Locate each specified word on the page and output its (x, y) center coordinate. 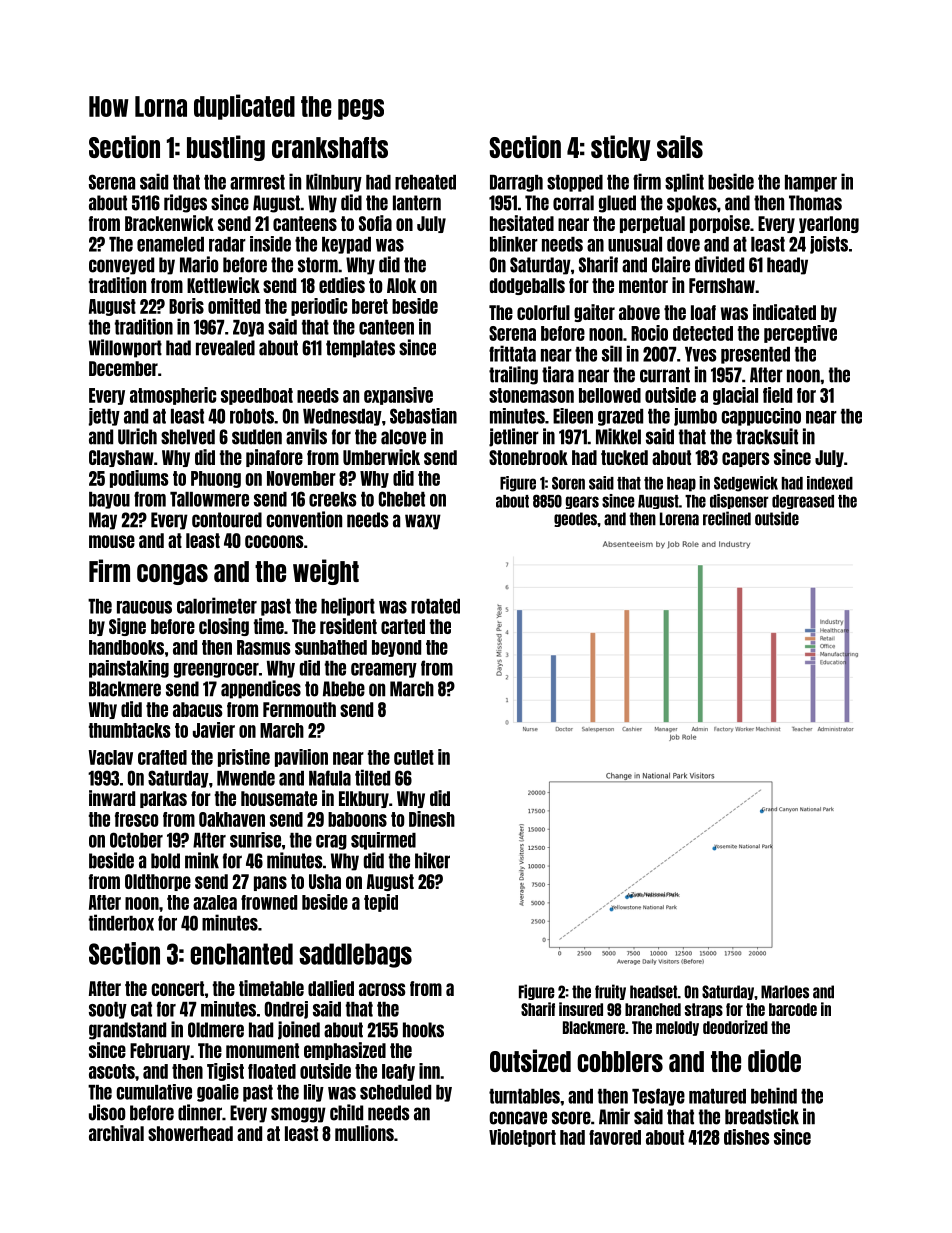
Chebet (402, 499)
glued (617, 204)
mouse (112, 541)
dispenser (739, 501)
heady (787, 266)
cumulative (154, 1092)
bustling (226, 148)
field (777, 395)
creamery (384, 670)
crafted (162, 757)
